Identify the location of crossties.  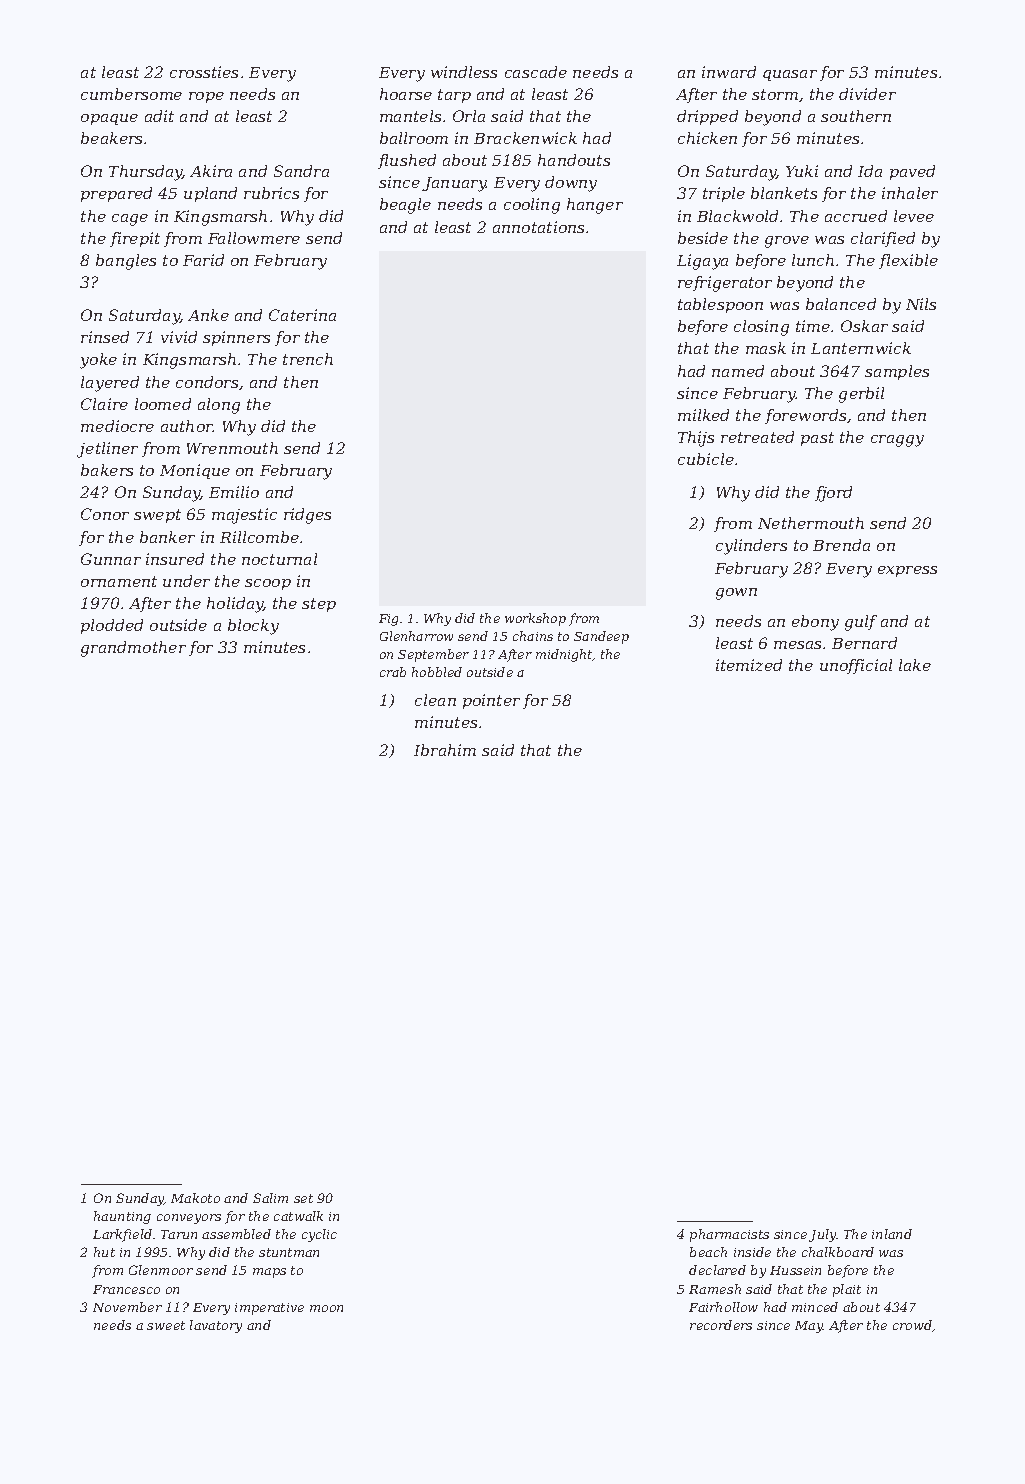
(204, 72).
